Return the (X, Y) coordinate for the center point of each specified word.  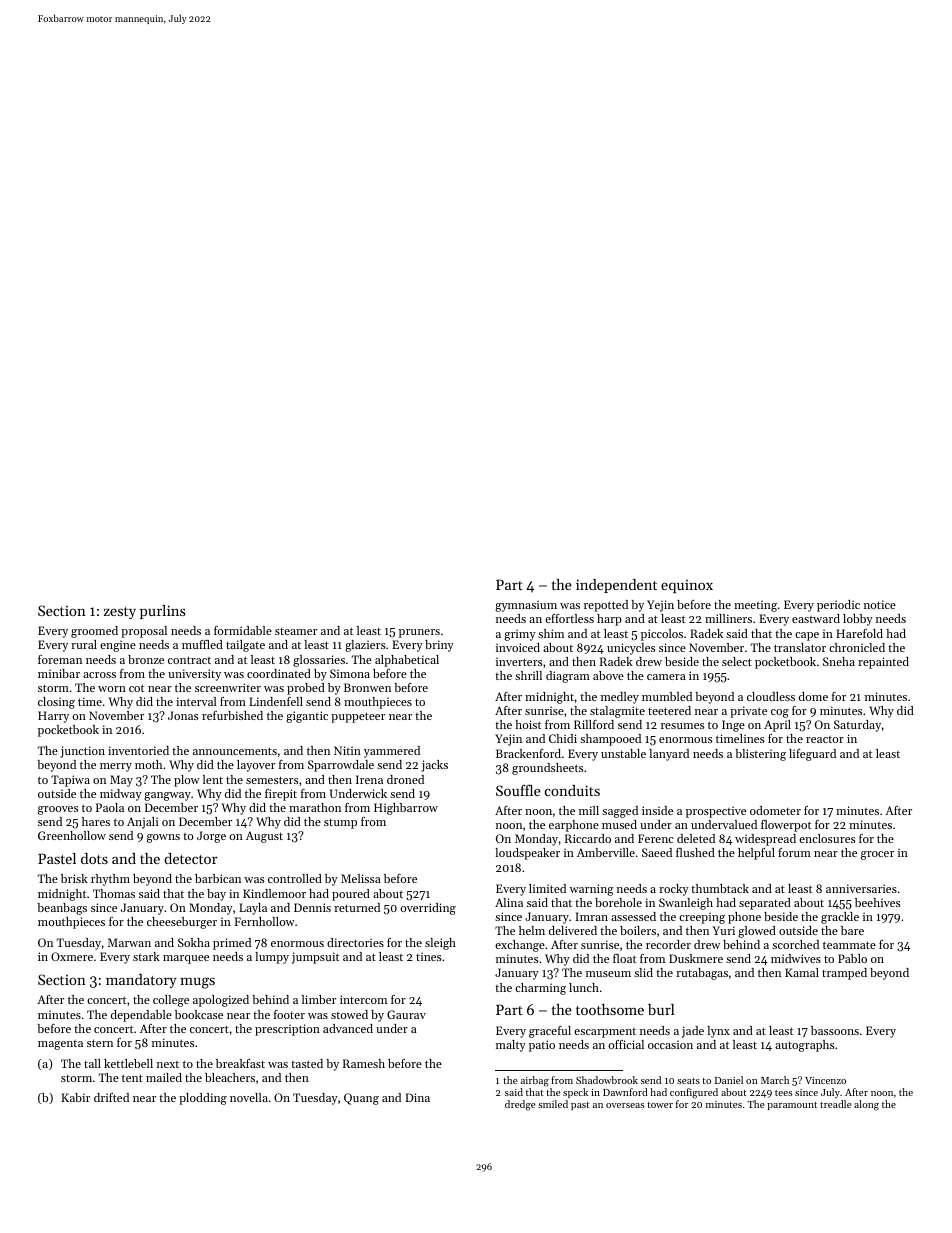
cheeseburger (182, 923)
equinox (687, 586)
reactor (825, 739)
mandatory (141, 981)
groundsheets (547, 769)
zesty (120, 613)
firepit (281, 795)
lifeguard (812, 755)
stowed (349, 1014)
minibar (59, 673)
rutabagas (702, 974)
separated (765, 904)
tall (92, 1063)
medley (620, 698)
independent (616, 586)
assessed (633, 916)
